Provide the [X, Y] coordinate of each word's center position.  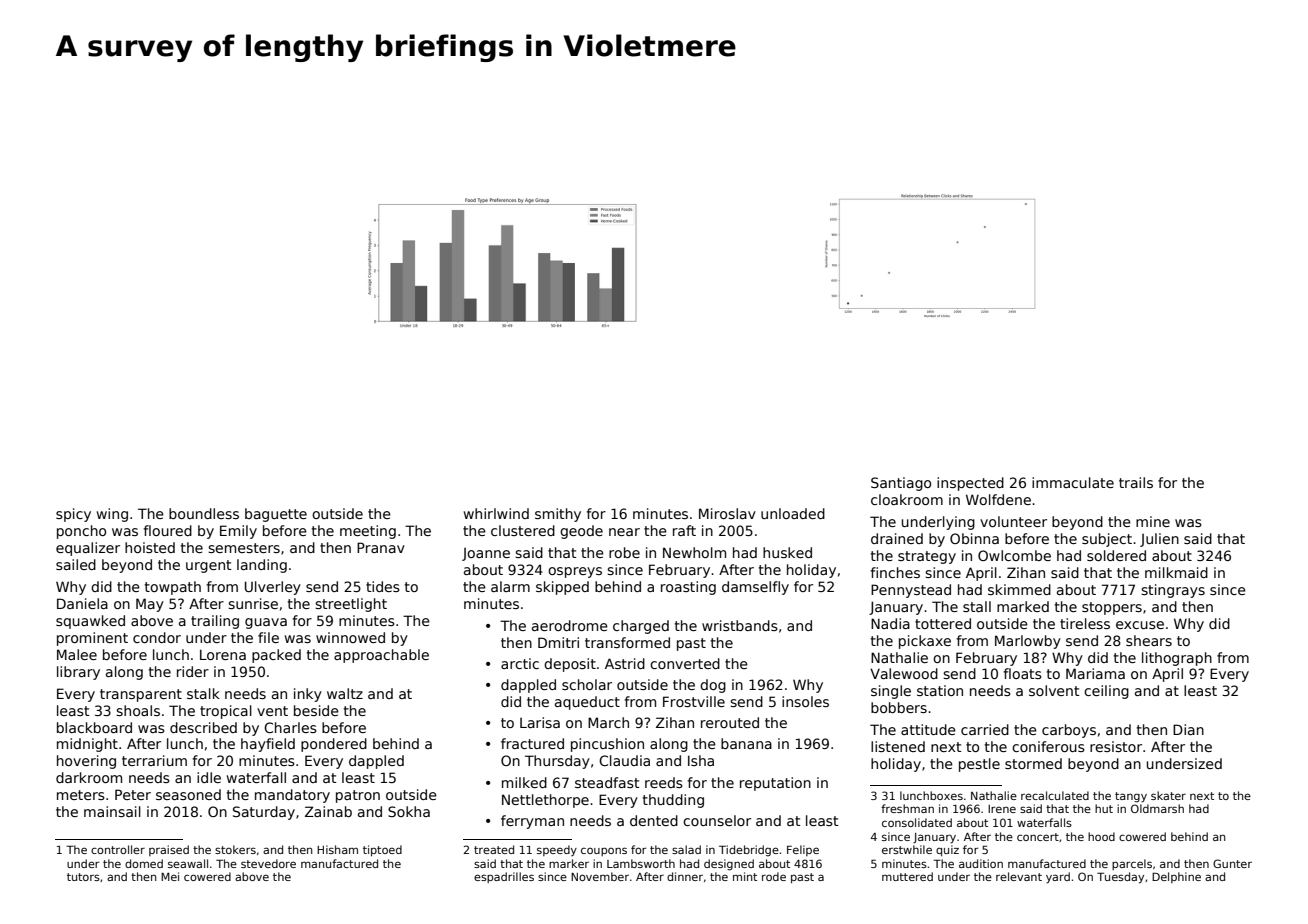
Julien [1159, 540]
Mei [170, 876]
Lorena [223, 654]
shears [1149, 640]
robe [624, 552]
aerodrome [570, 625]
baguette [276, 515]
